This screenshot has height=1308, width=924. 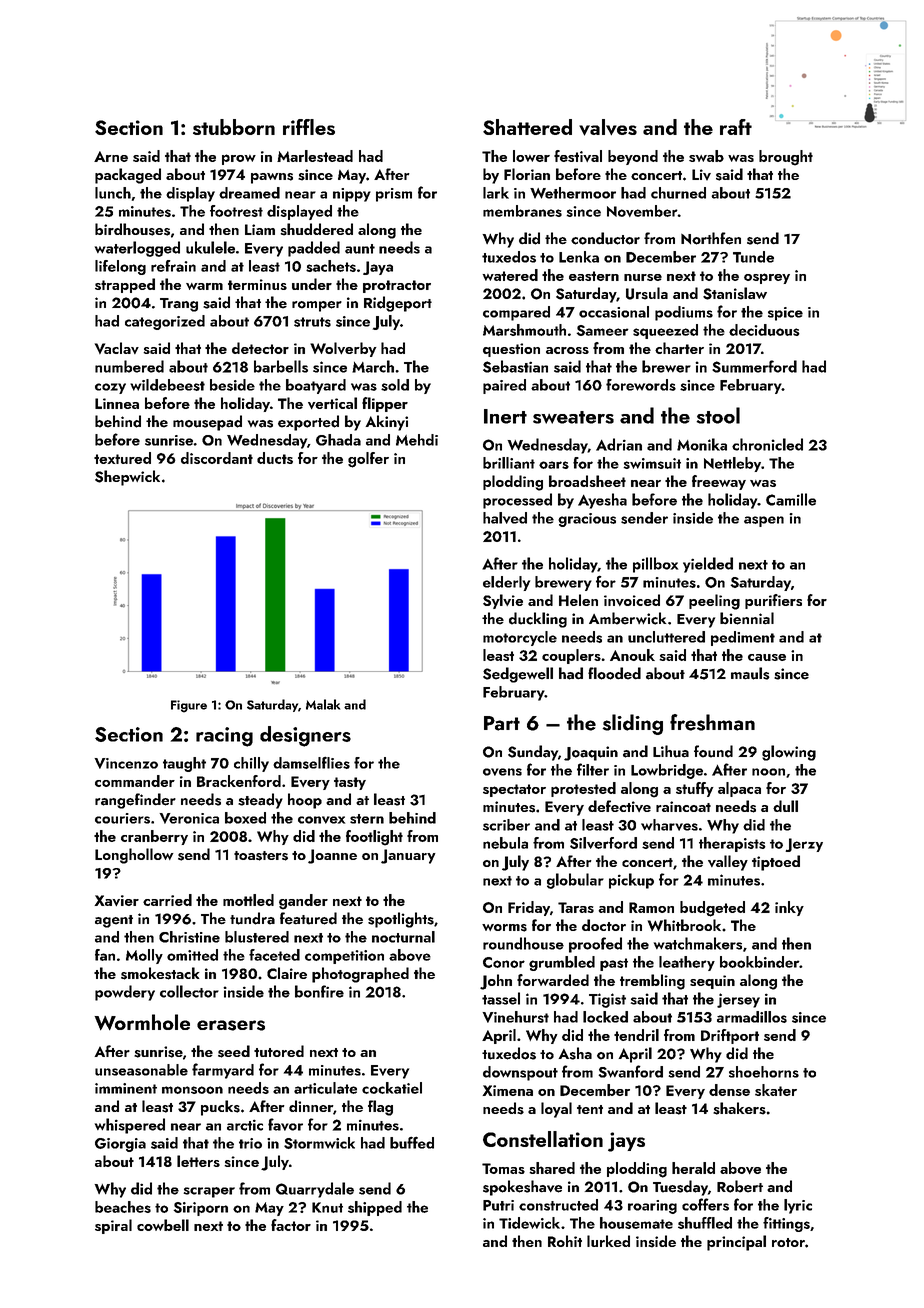 I want to click on farmyard, so click(x=223, y=1071).
